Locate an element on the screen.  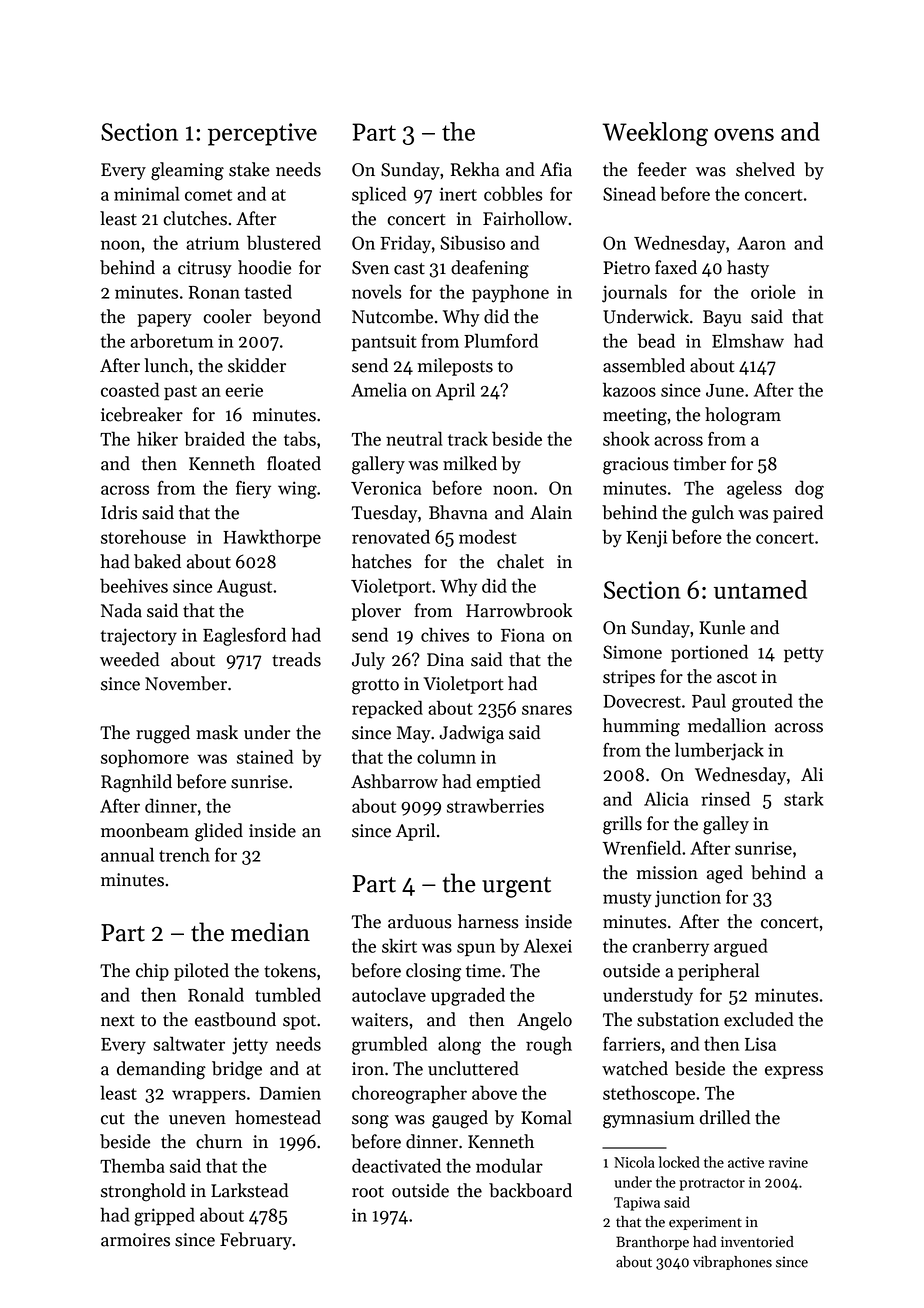
Fiona is located at coordinates (523, 635).
